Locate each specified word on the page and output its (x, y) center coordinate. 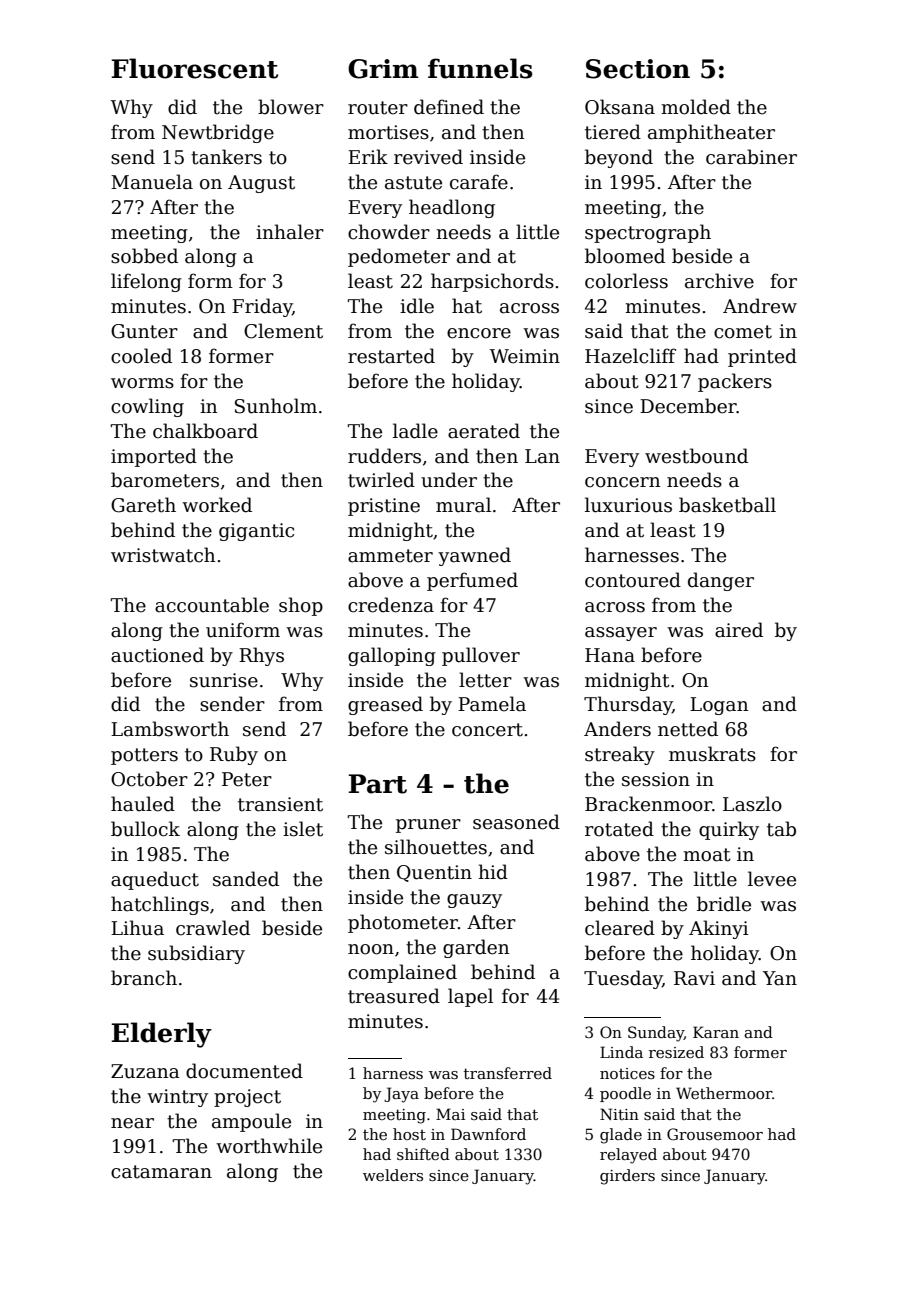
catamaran (161, 1172)
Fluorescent (195, 68)
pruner (428, 826)
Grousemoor (715, 1134)
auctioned (157, 655)
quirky (729, 830)
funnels (480, 68)
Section (638, 69)
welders (393, 1175)
